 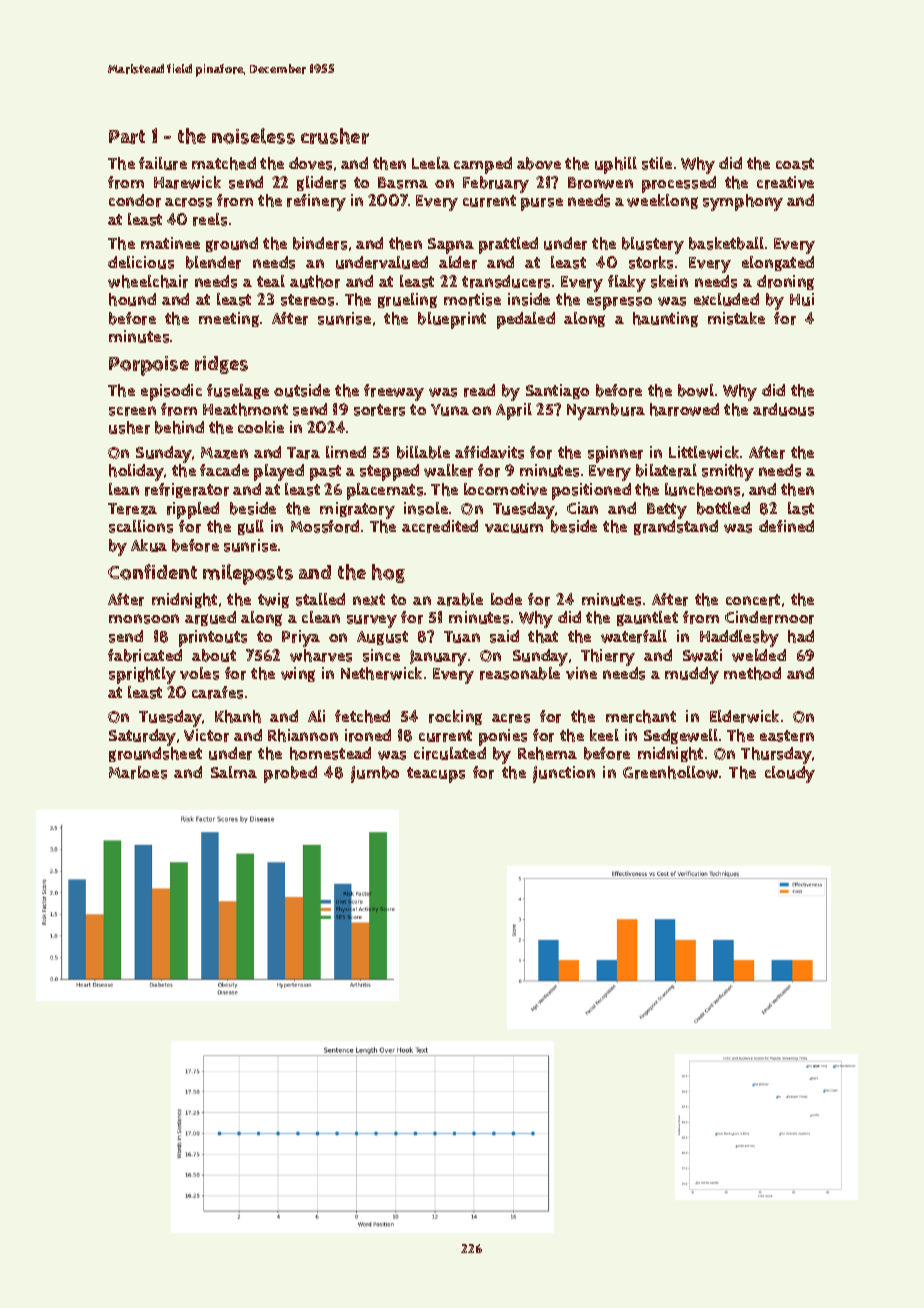 What do you see at coordinates (657, 163) in the screenshot?
I see `stile` at bounding box center [657, 163].
